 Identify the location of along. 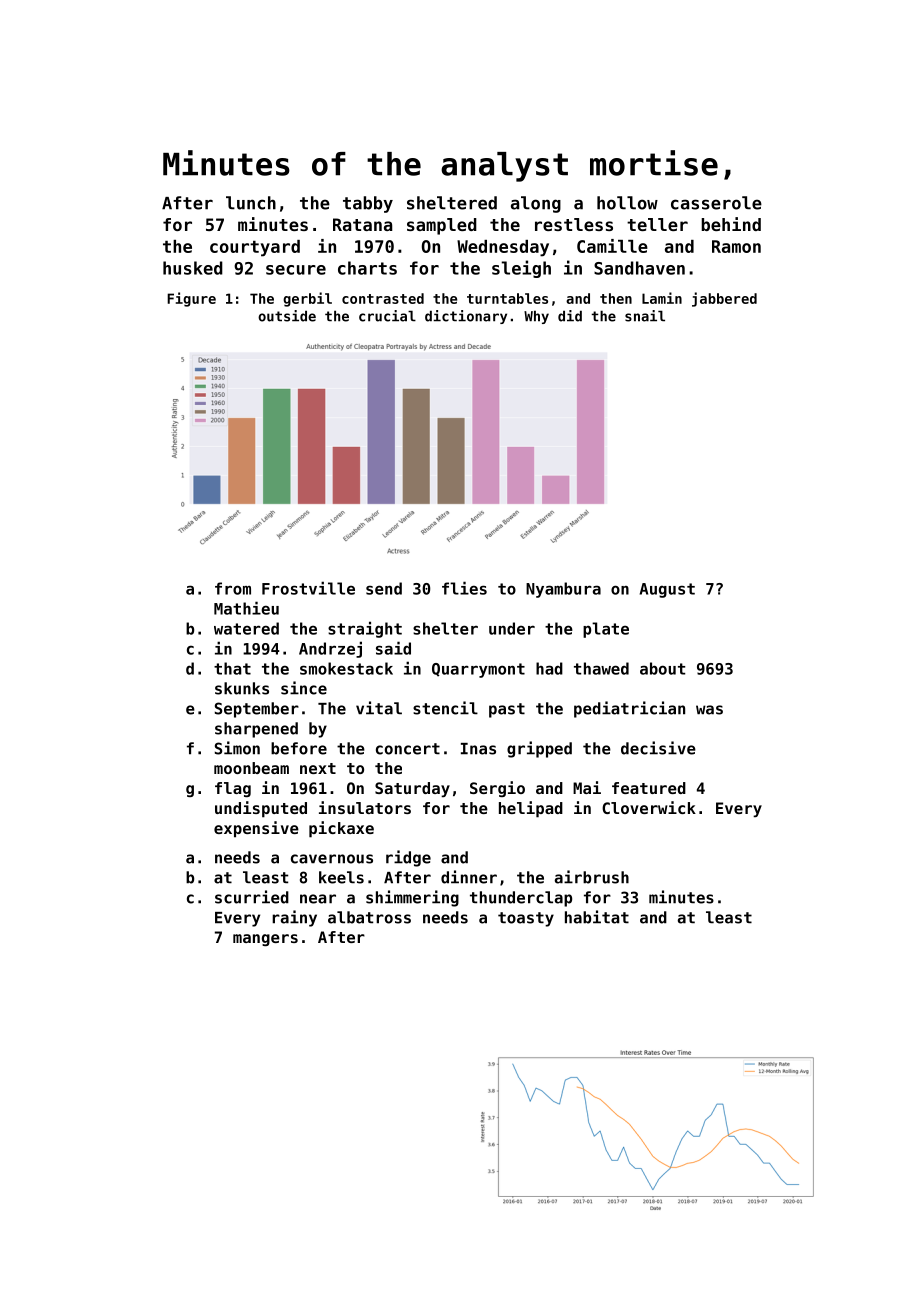
(536, 204).
